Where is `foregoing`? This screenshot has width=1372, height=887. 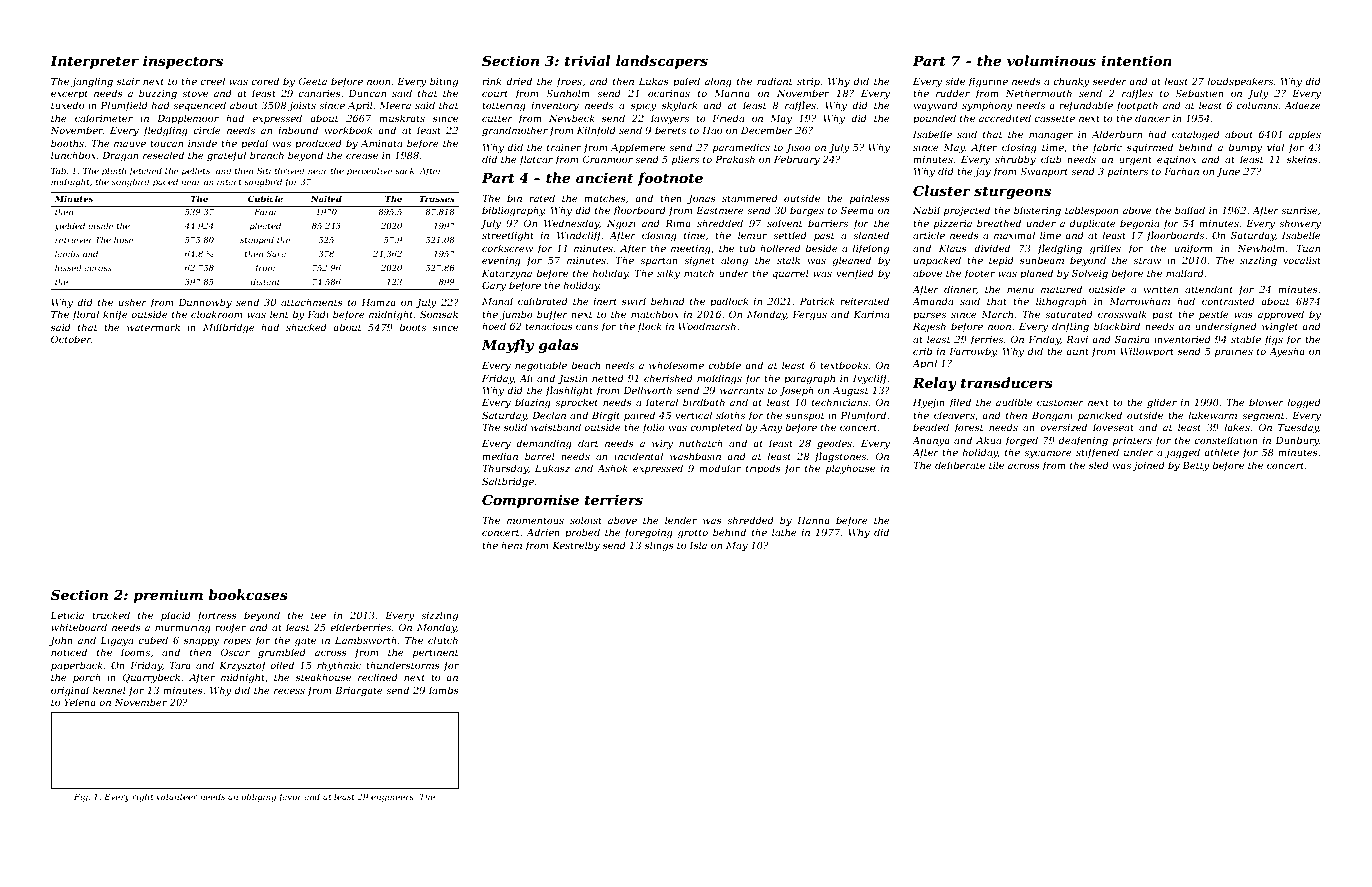
foregoing is located at coordinates (648, 533).
